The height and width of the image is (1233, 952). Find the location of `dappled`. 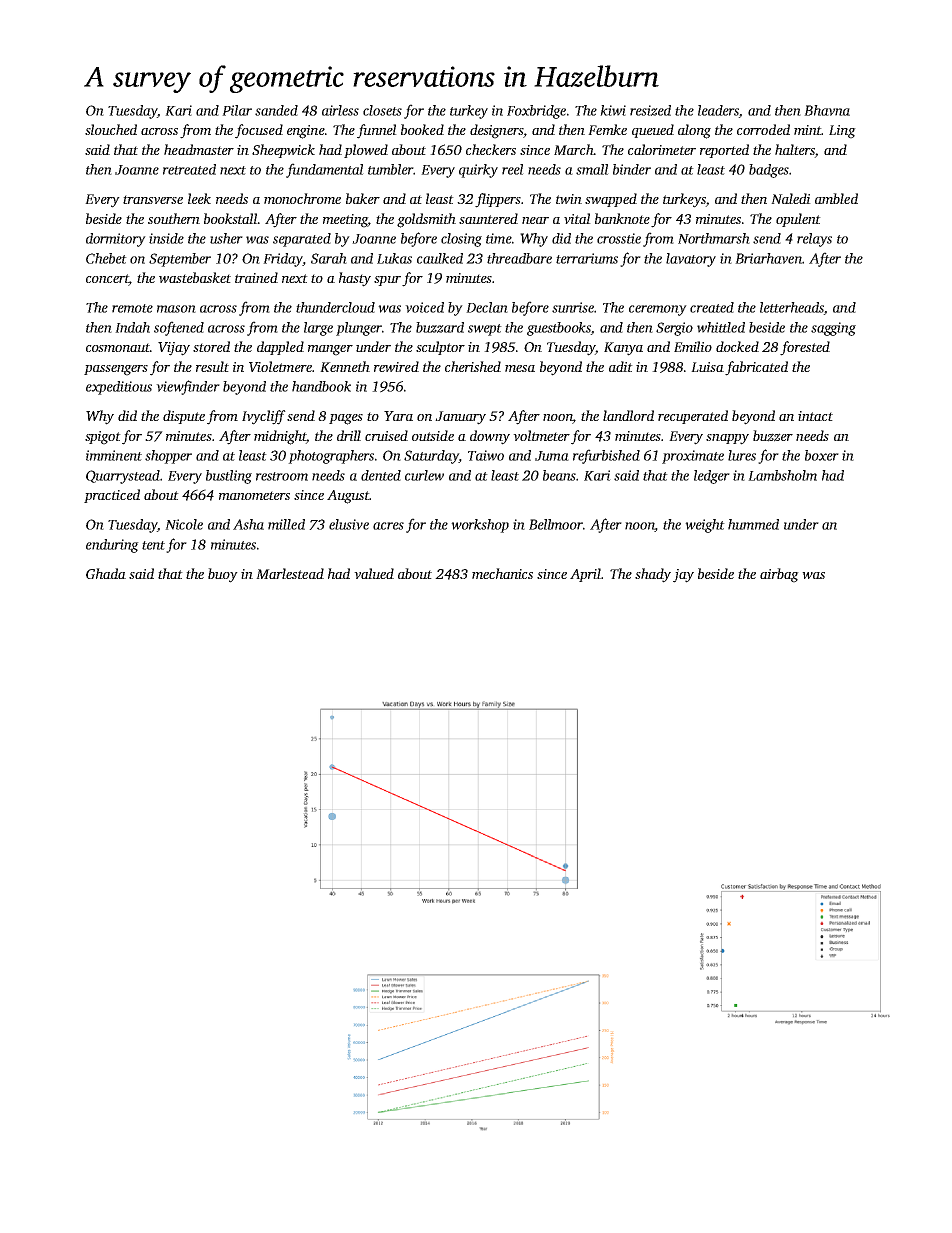

dappled is located at coordinates (280, 348).
